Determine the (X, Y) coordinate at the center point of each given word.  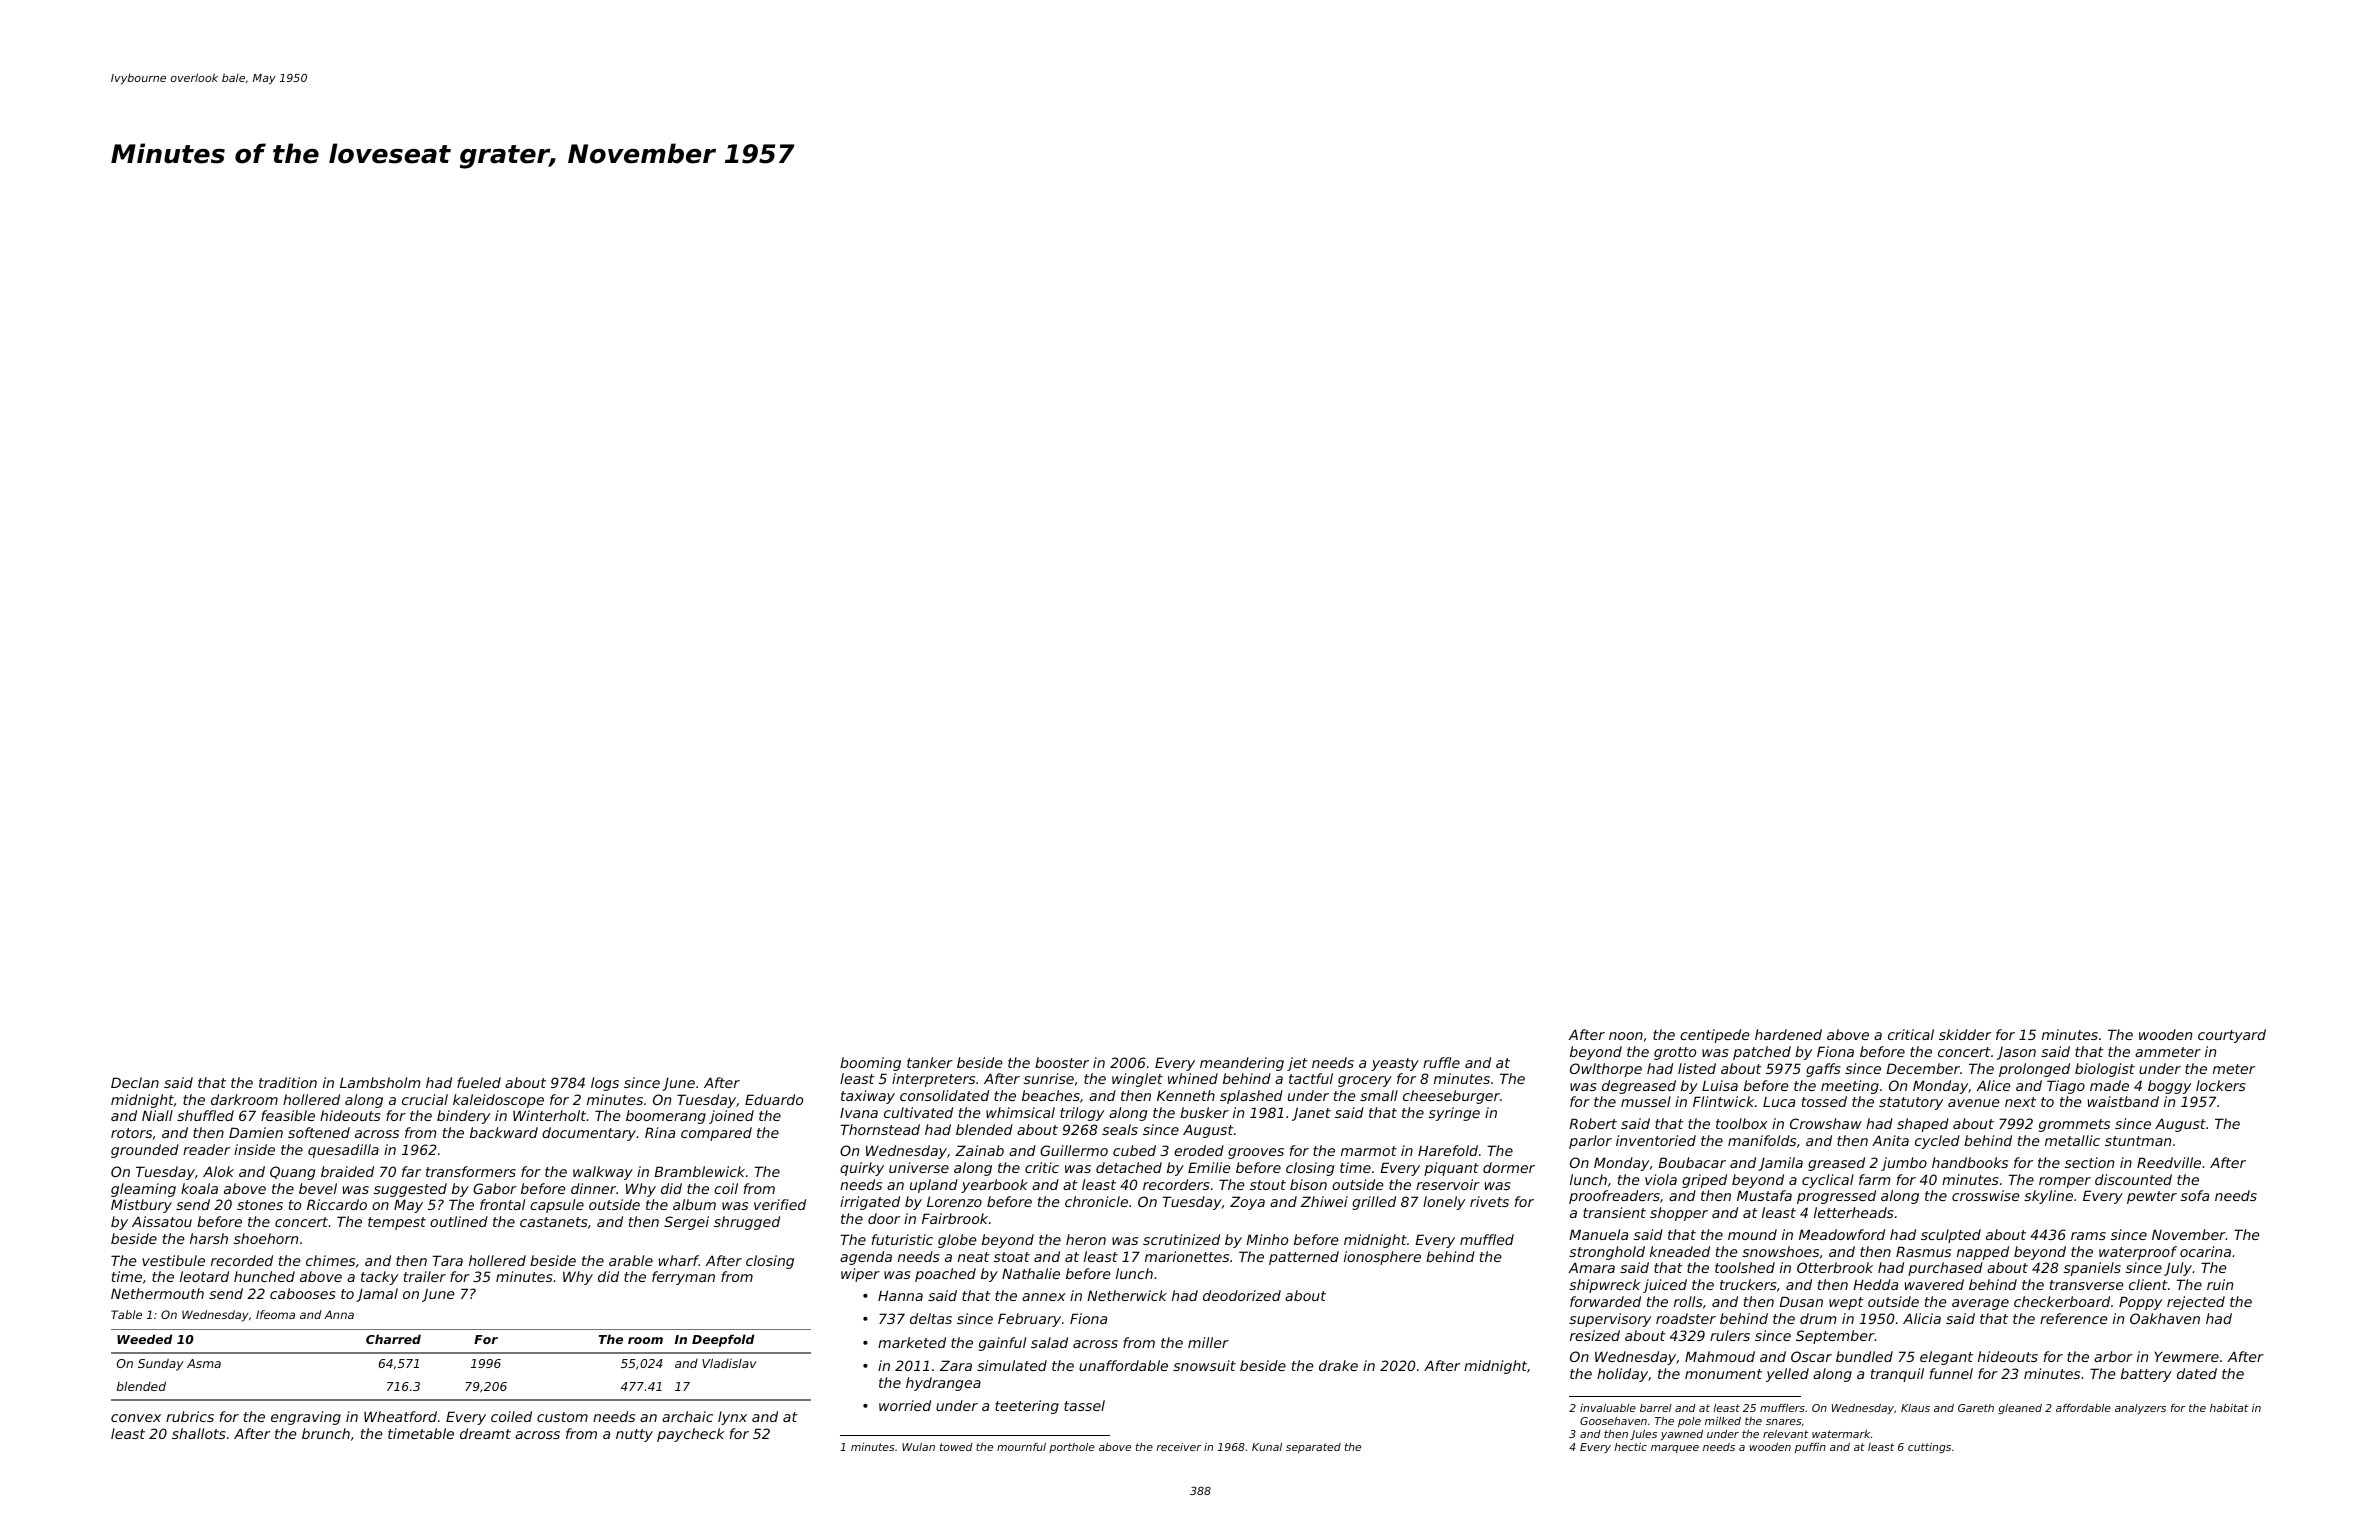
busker (1204, 1112)
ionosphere (1382, 1258)
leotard (204, 1276)
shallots (199, 1433)
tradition (288, 1082)
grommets (2074, 1125)
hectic (1630, 1447)
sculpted (1951, 1236)
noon (1626, 1036)
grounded (145, 1151)
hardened (1788, 1034)
